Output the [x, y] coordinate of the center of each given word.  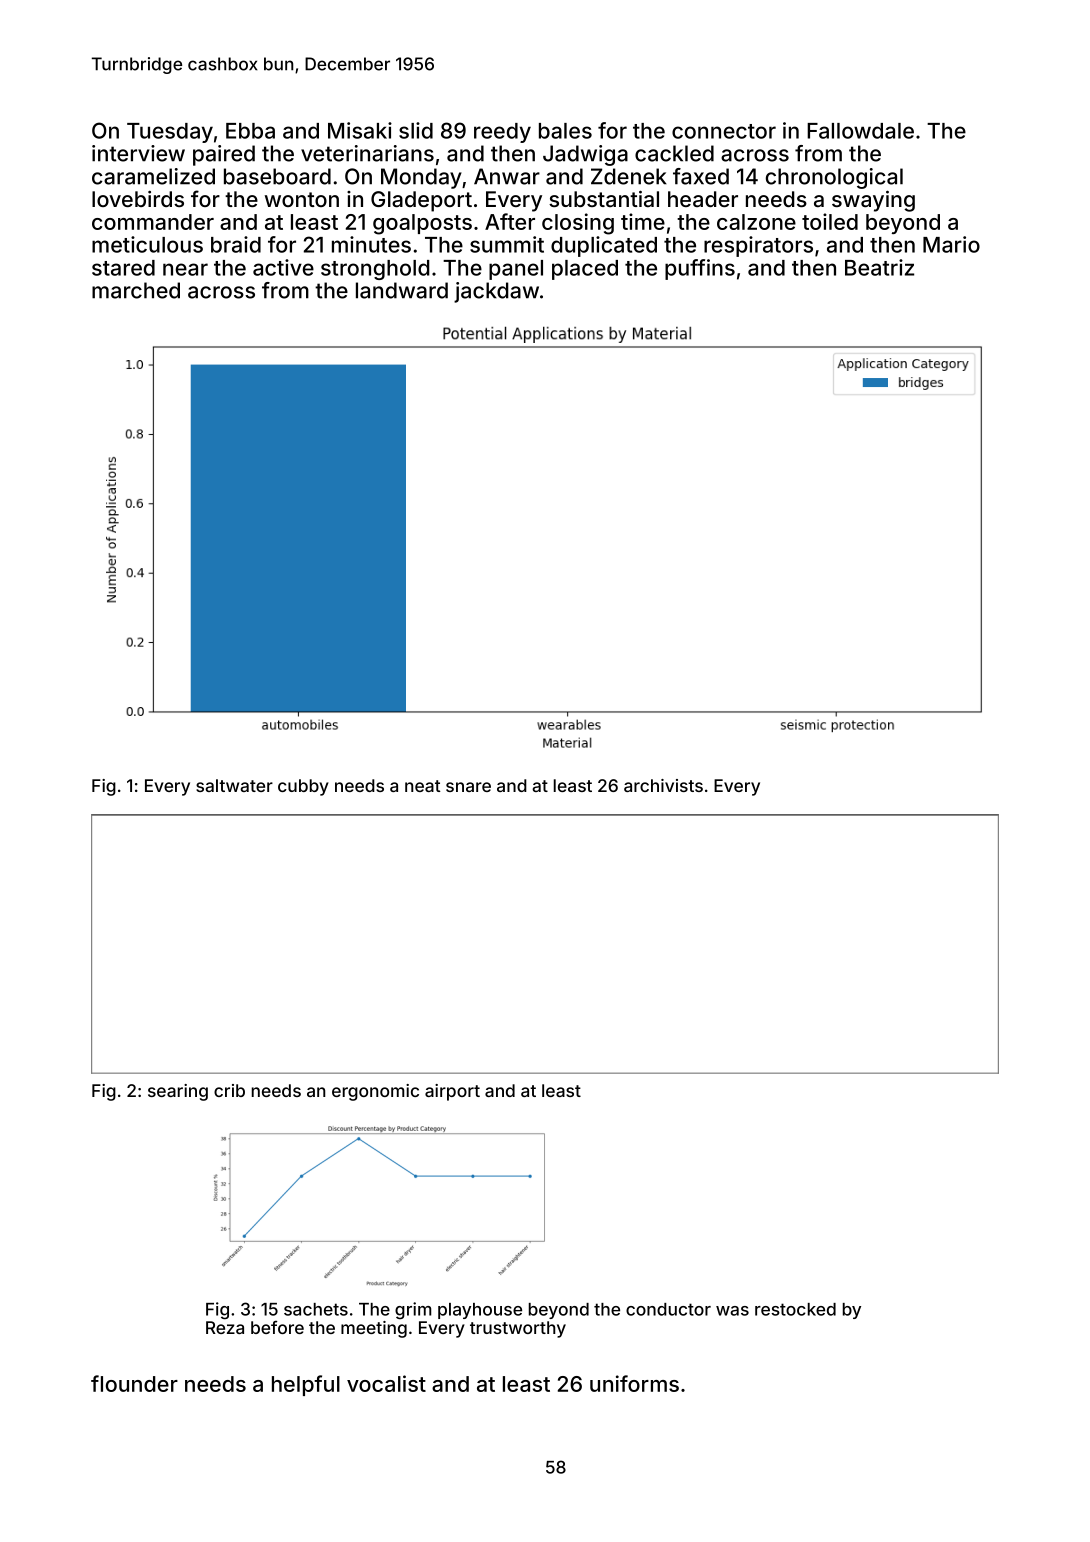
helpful [306, 1385]
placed [585, 270]
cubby [303, 787]
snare [468, 787]
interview [138, 153]
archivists [663, 785]
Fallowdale [860, 131]
